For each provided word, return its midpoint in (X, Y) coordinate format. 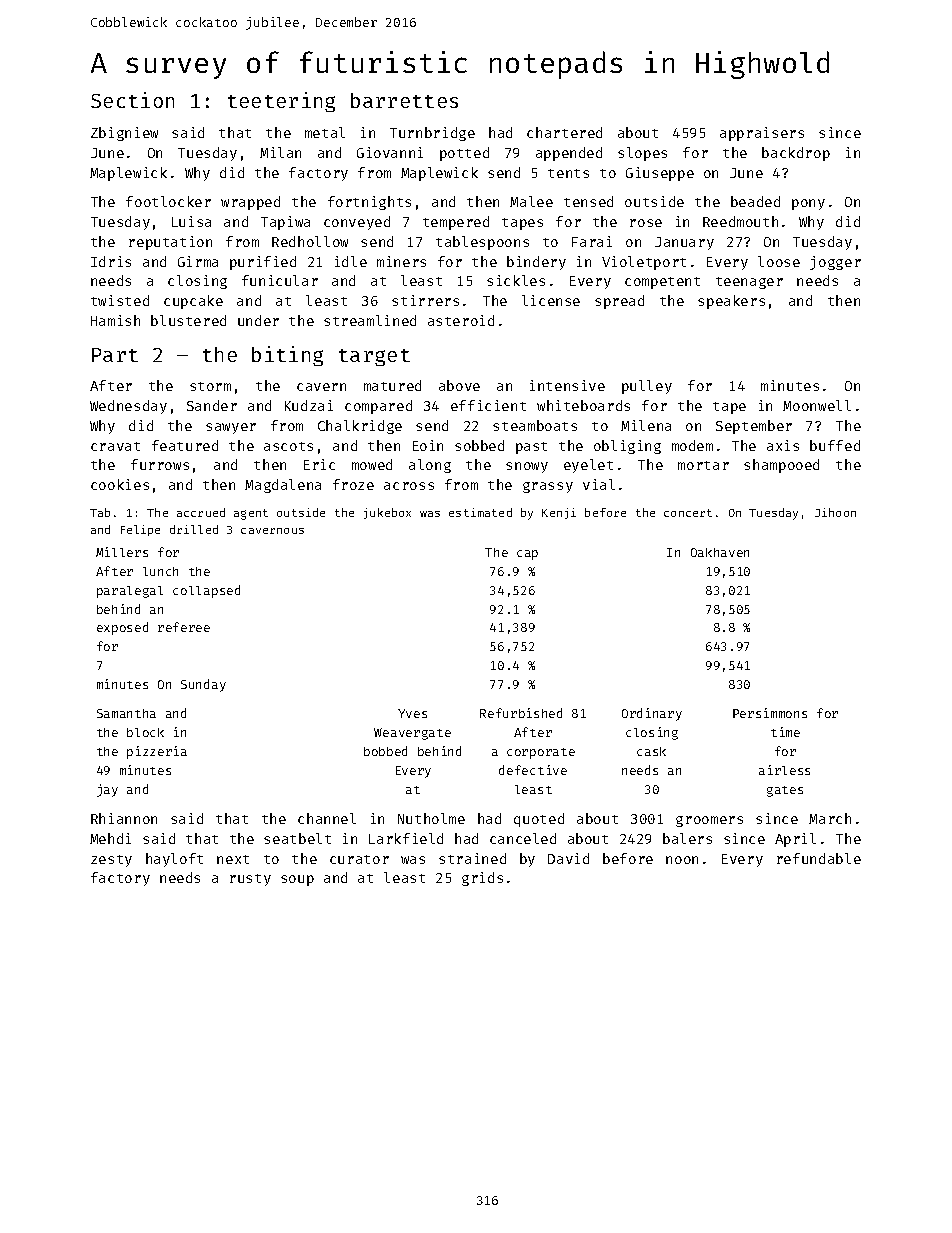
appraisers (762, 134)
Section (132, 100)
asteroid (461, 320)
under (258, 320)
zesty (111, 861)
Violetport (644, 263)
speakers (731, 302)
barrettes (404, 100)
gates (785, 791)
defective (533, 770)
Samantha (126, 713)
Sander (212, 405)
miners (401, 261)
